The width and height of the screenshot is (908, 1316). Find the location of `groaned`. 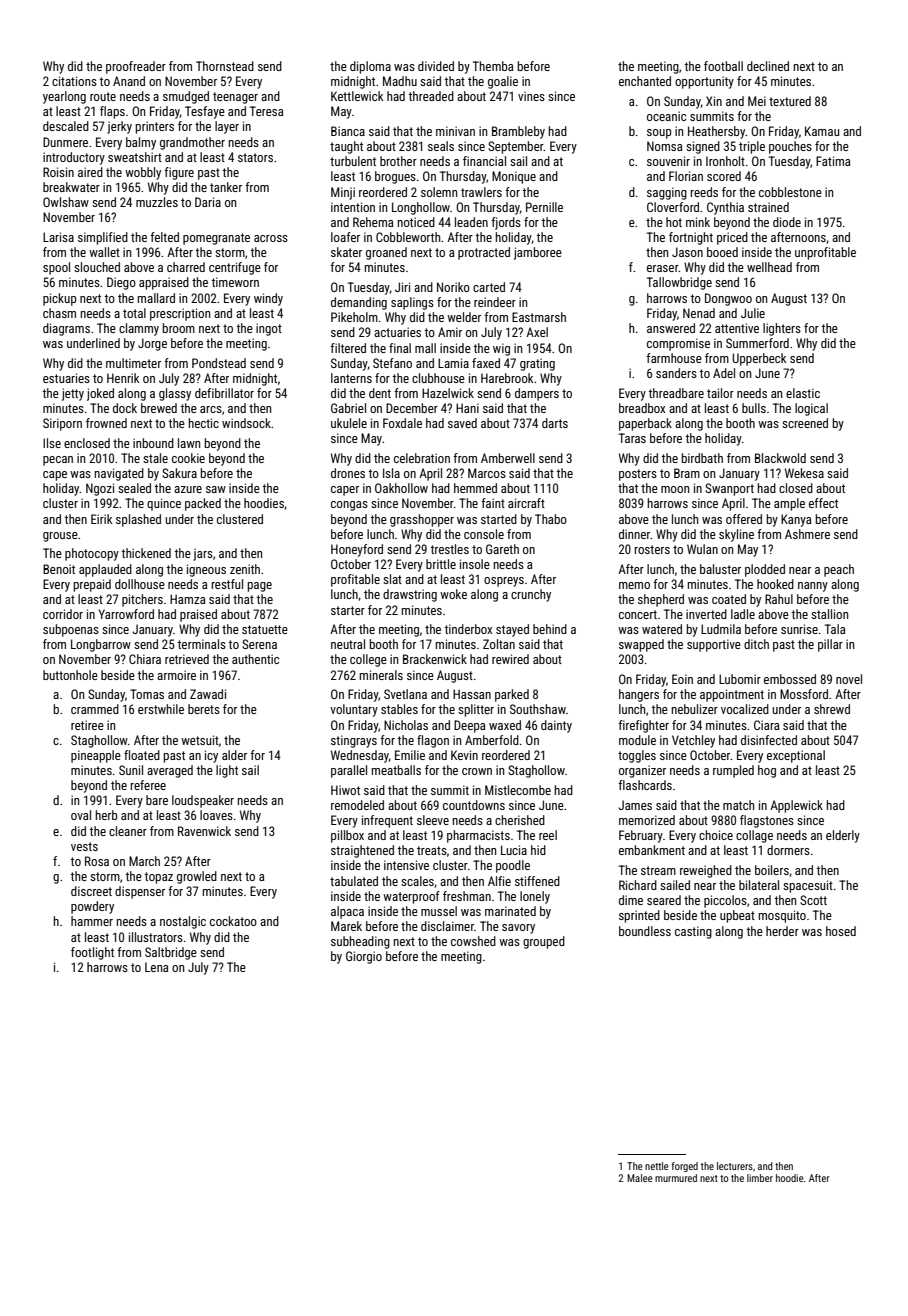

groaned is located at coordinates (386, 253).
